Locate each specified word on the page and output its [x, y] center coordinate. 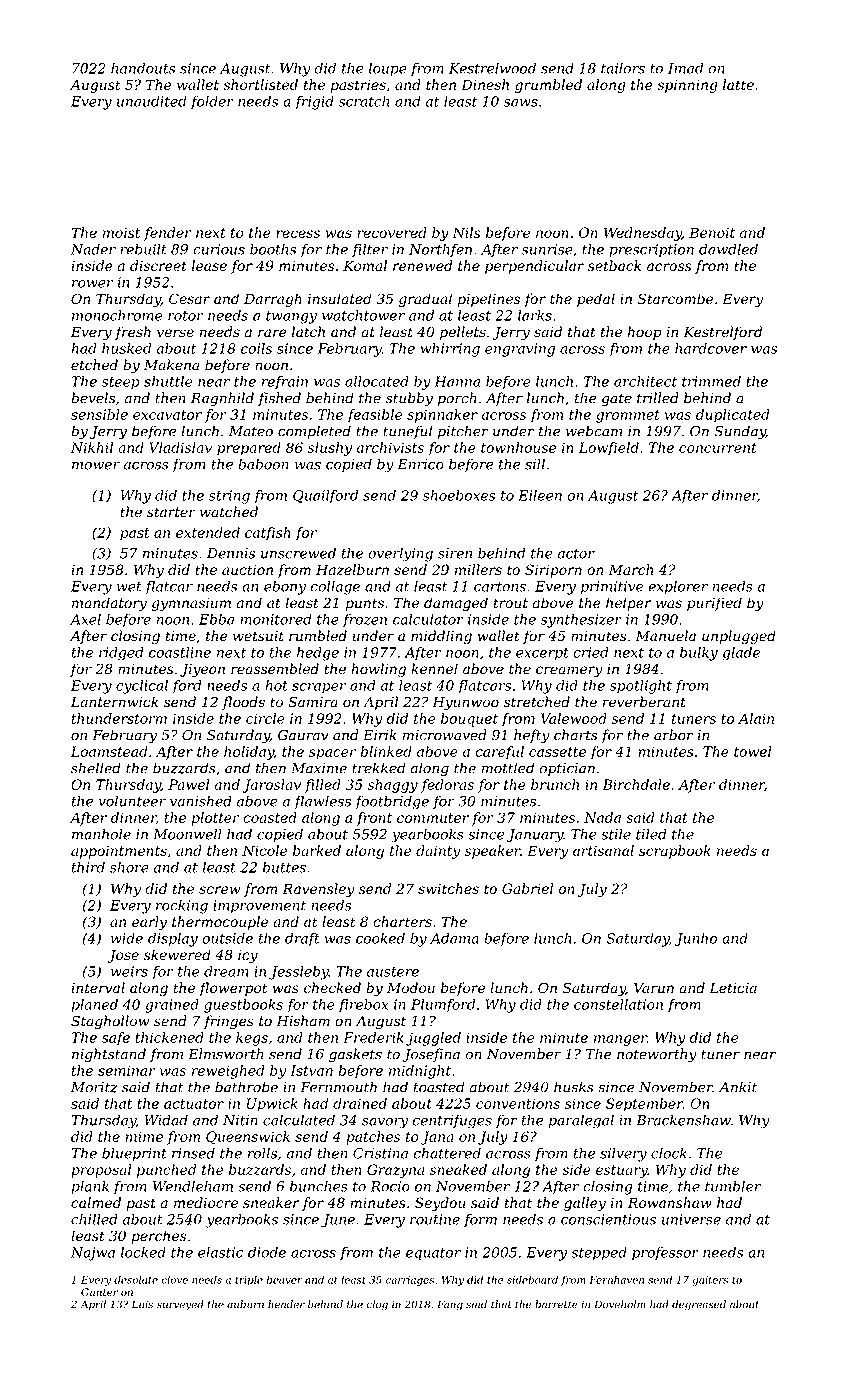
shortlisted [260, 84]
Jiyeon [202, 670]
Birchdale [636, 784]
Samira [313, 702]
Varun [654, 988]
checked [332, 988]
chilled [94, 1219]
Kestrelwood [492, 68]
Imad [685, 68]
